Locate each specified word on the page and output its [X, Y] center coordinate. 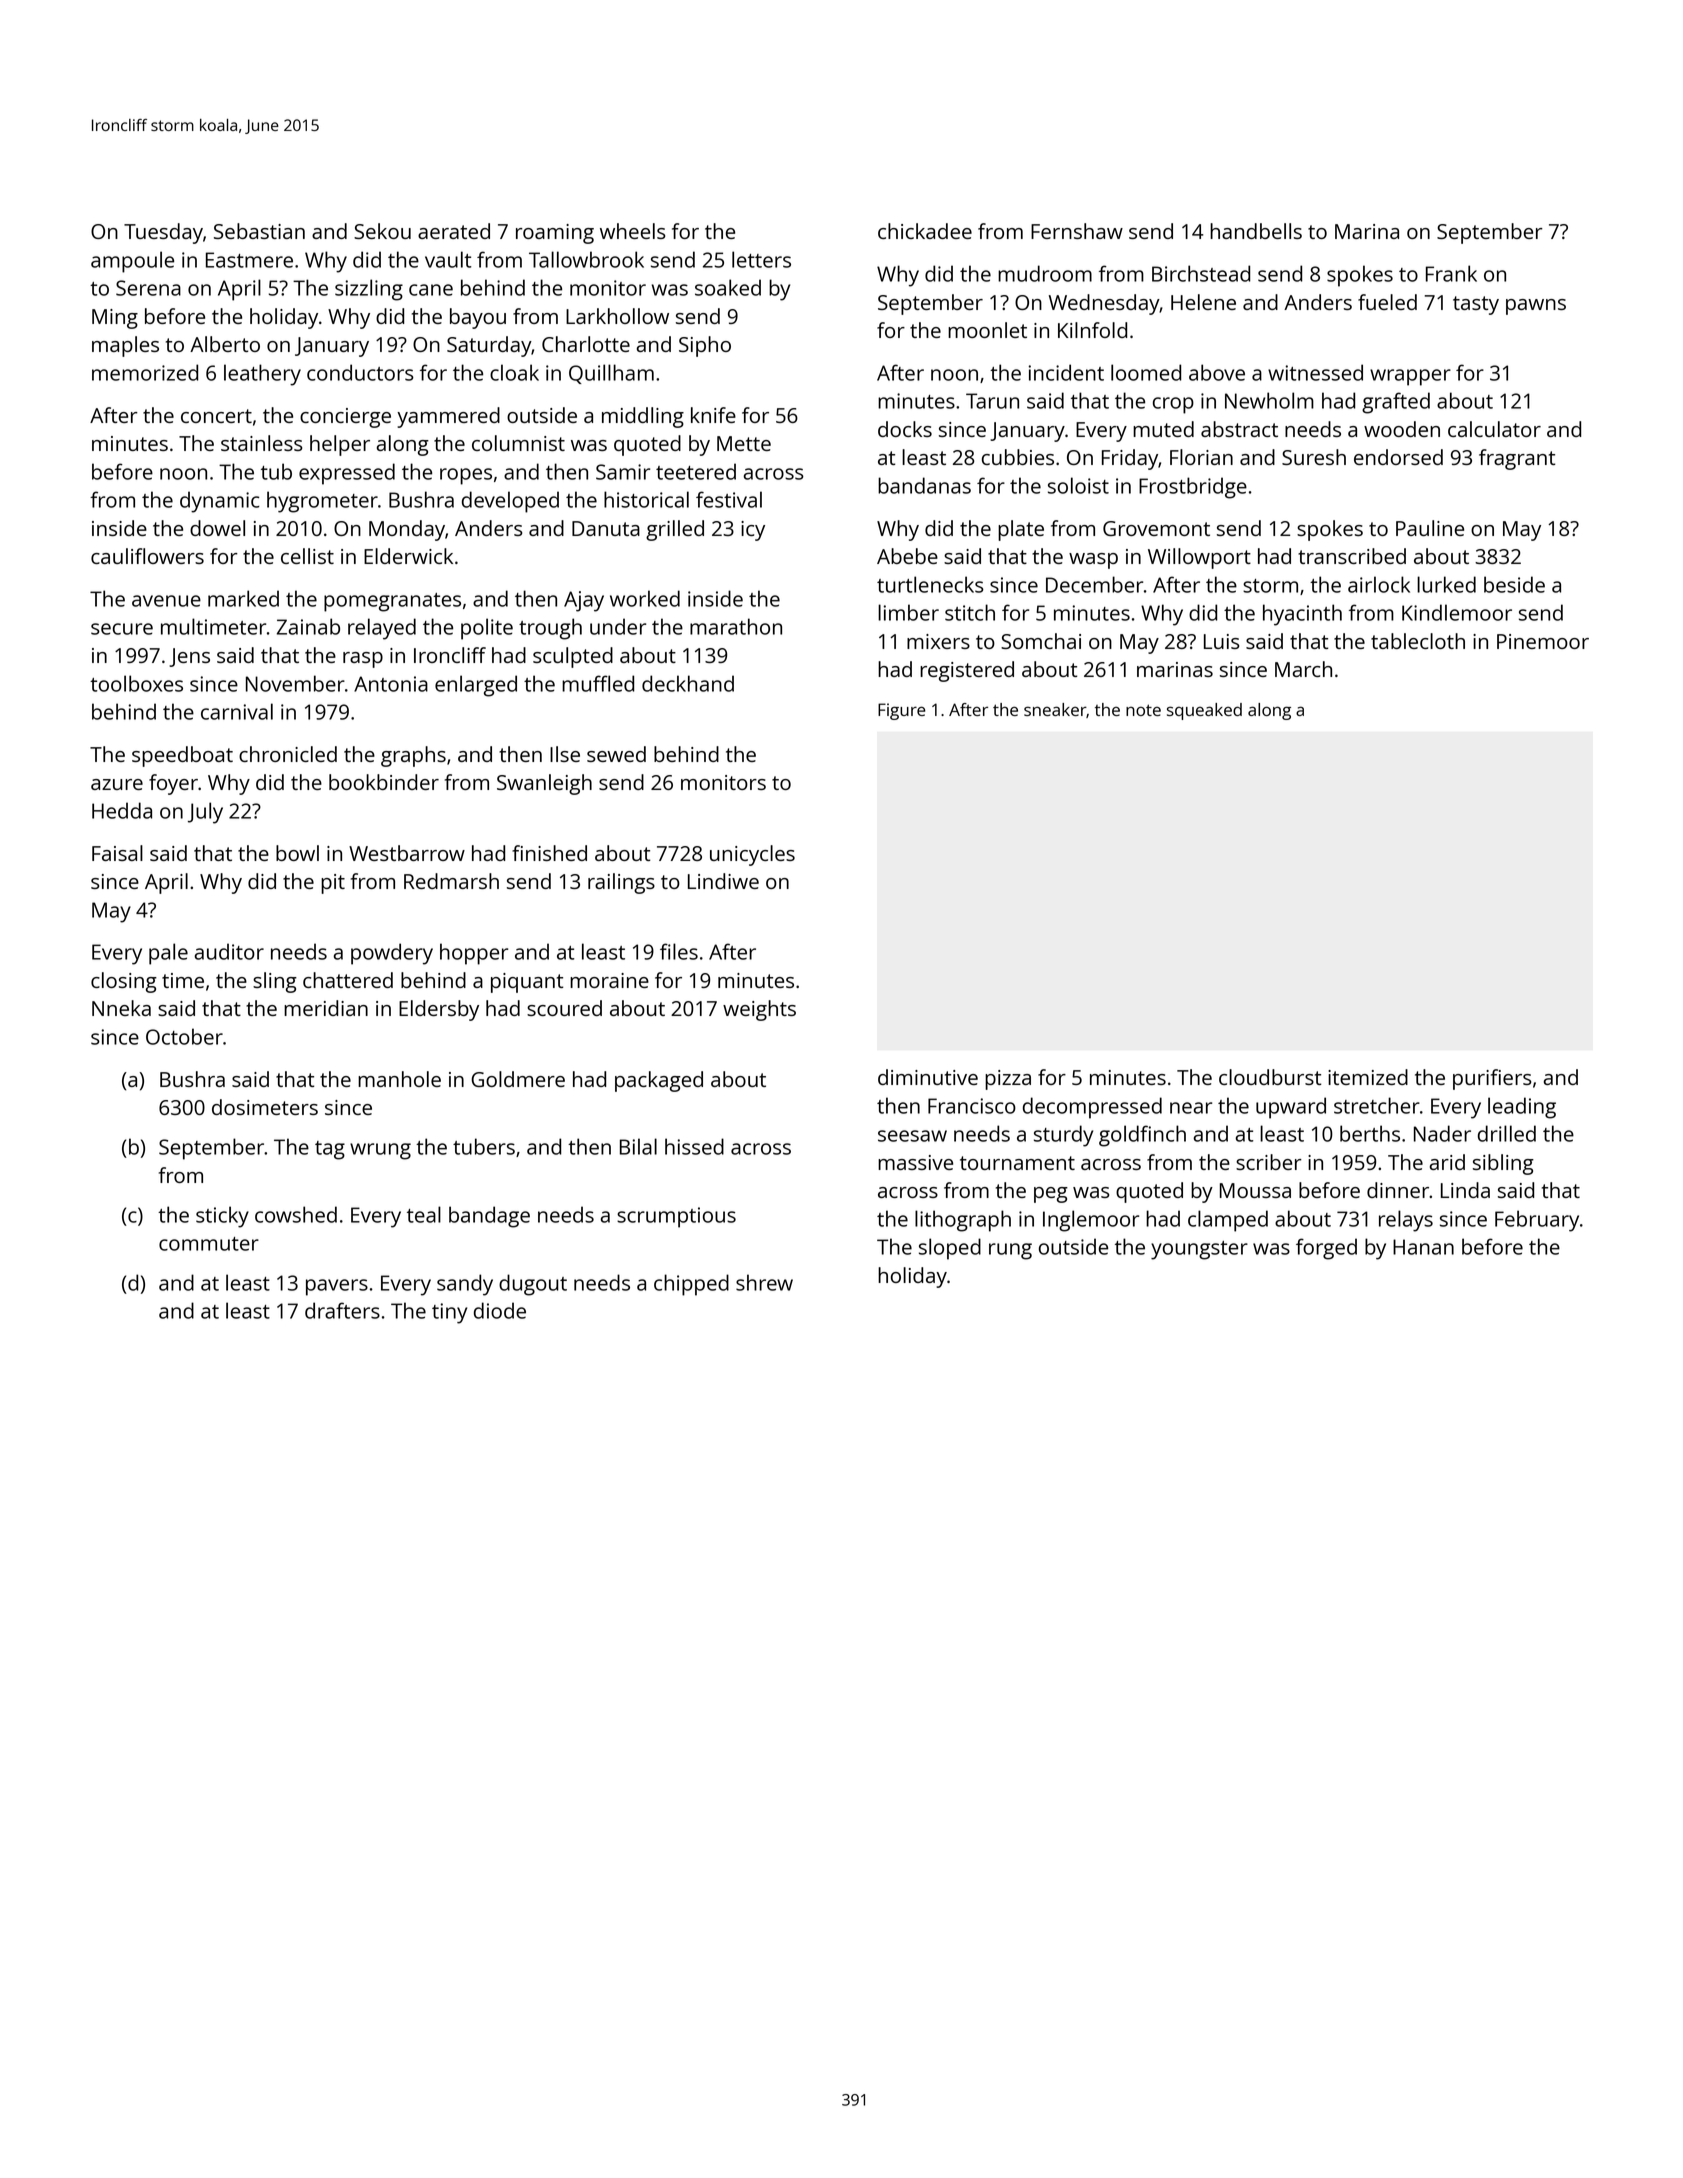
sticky [222, 1217]
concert [216, 416]
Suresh [1314, 457]
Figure [902, 711]
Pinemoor [1543, 641]
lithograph [963, 1221]
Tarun [992, 401]
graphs [413, 756]
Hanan [1423, 1247]
